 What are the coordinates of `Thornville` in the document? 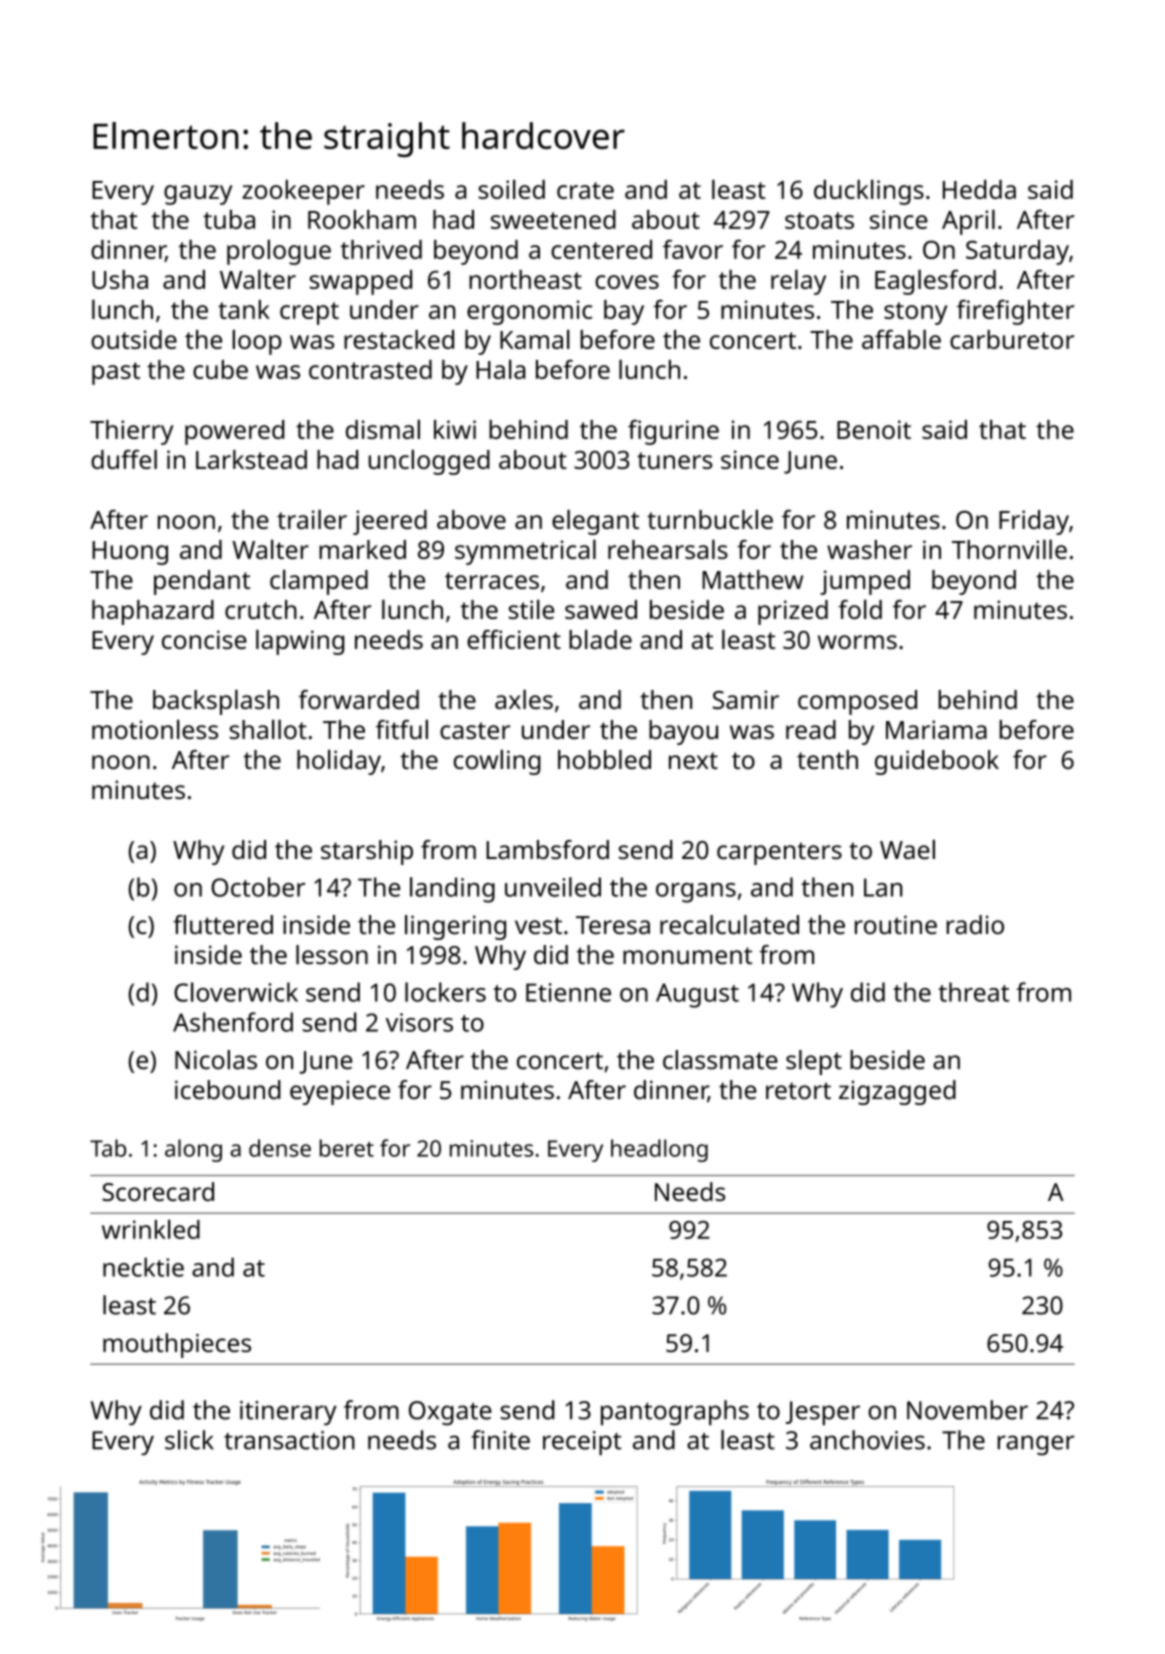 It's located at (1009, 549).
